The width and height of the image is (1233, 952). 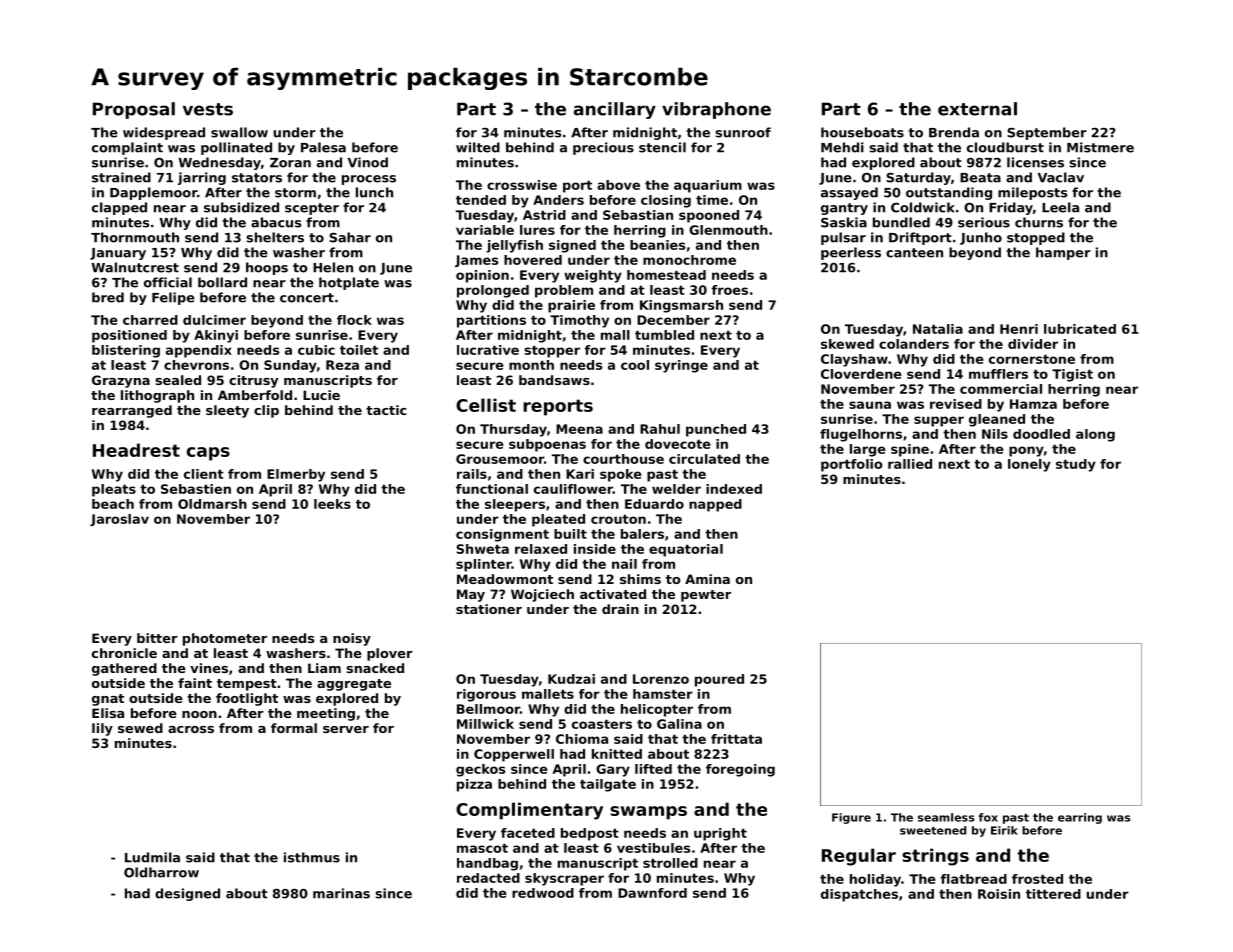 What do you see at coordinates (102, 729) in the image?
I see `lily` at bounding box center [102, 729].
